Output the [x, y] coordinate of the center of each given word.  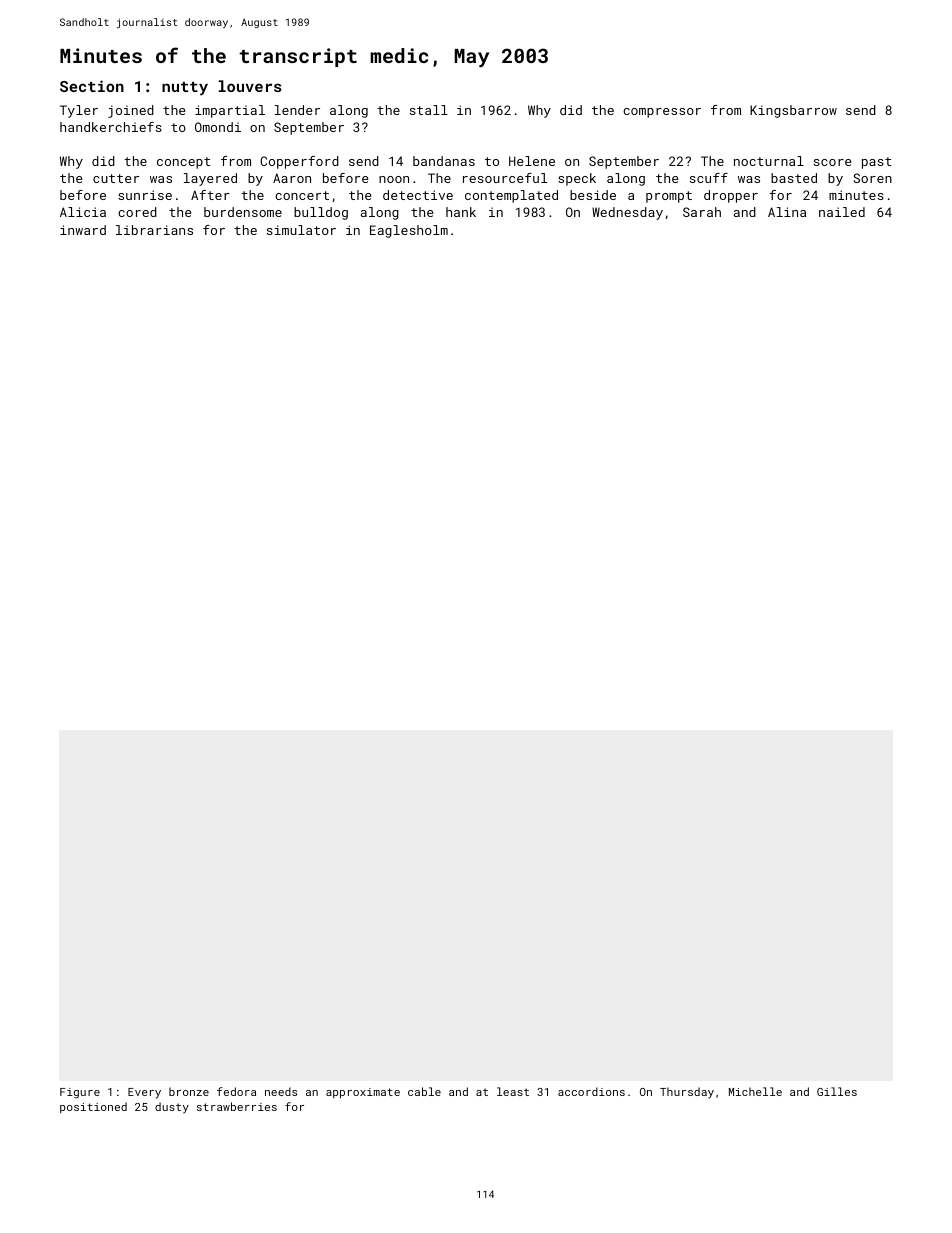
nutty [185, 88]
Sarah [702, 212]
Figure [80, 1093]
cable [424, 1091]
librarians [154, 230]
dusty [172, 1108]
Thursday [687, 1093]
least [513, 1091]
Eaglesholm [409, 231]
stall [429, 110]
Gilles [837, 1091]
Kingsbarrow [793, 111]
